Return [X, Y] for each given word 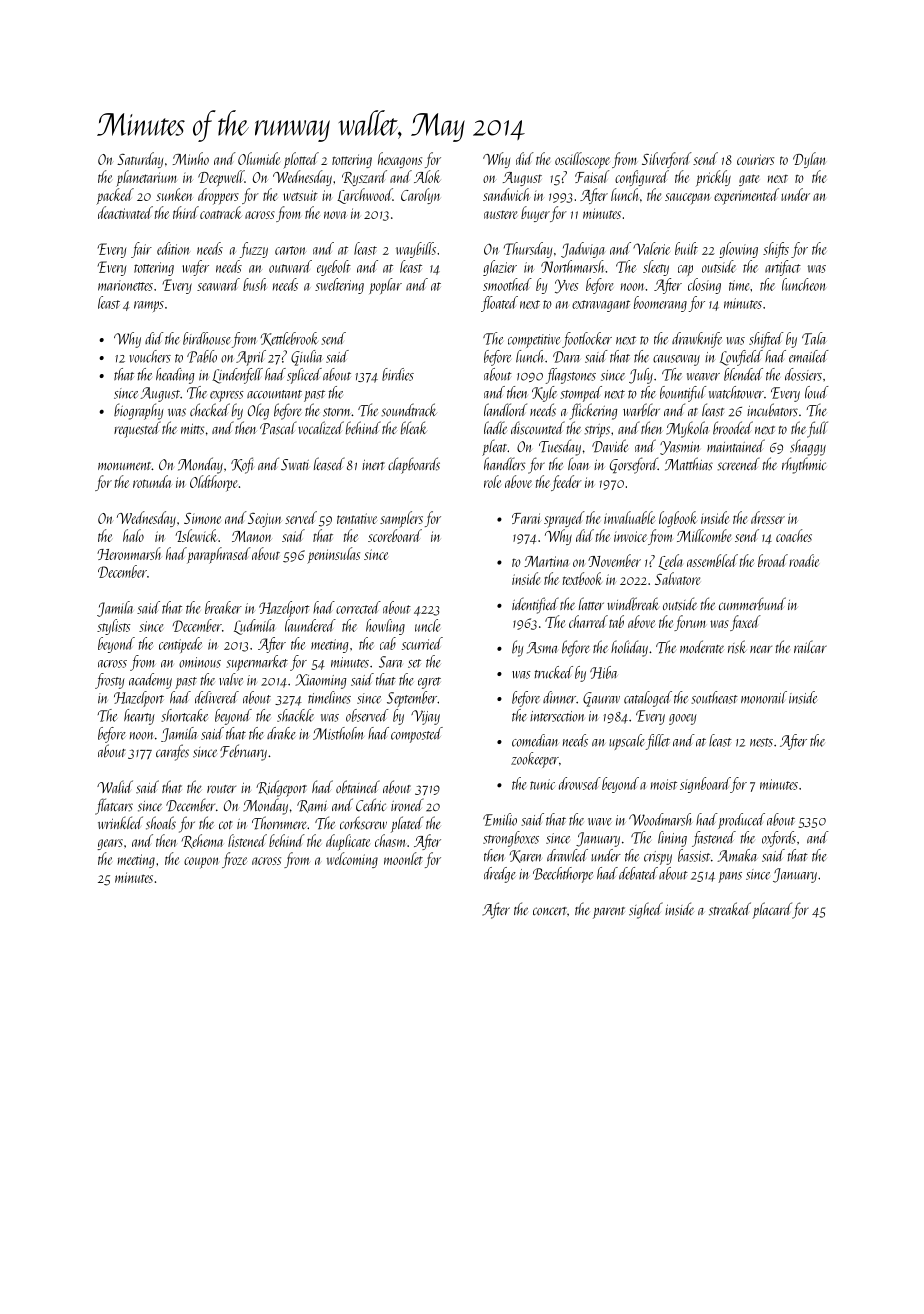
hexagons [400, 160]
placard [772, 910]
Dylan [809, 160]
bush [255, 284]
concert [550, 911]
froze [234, 860]
